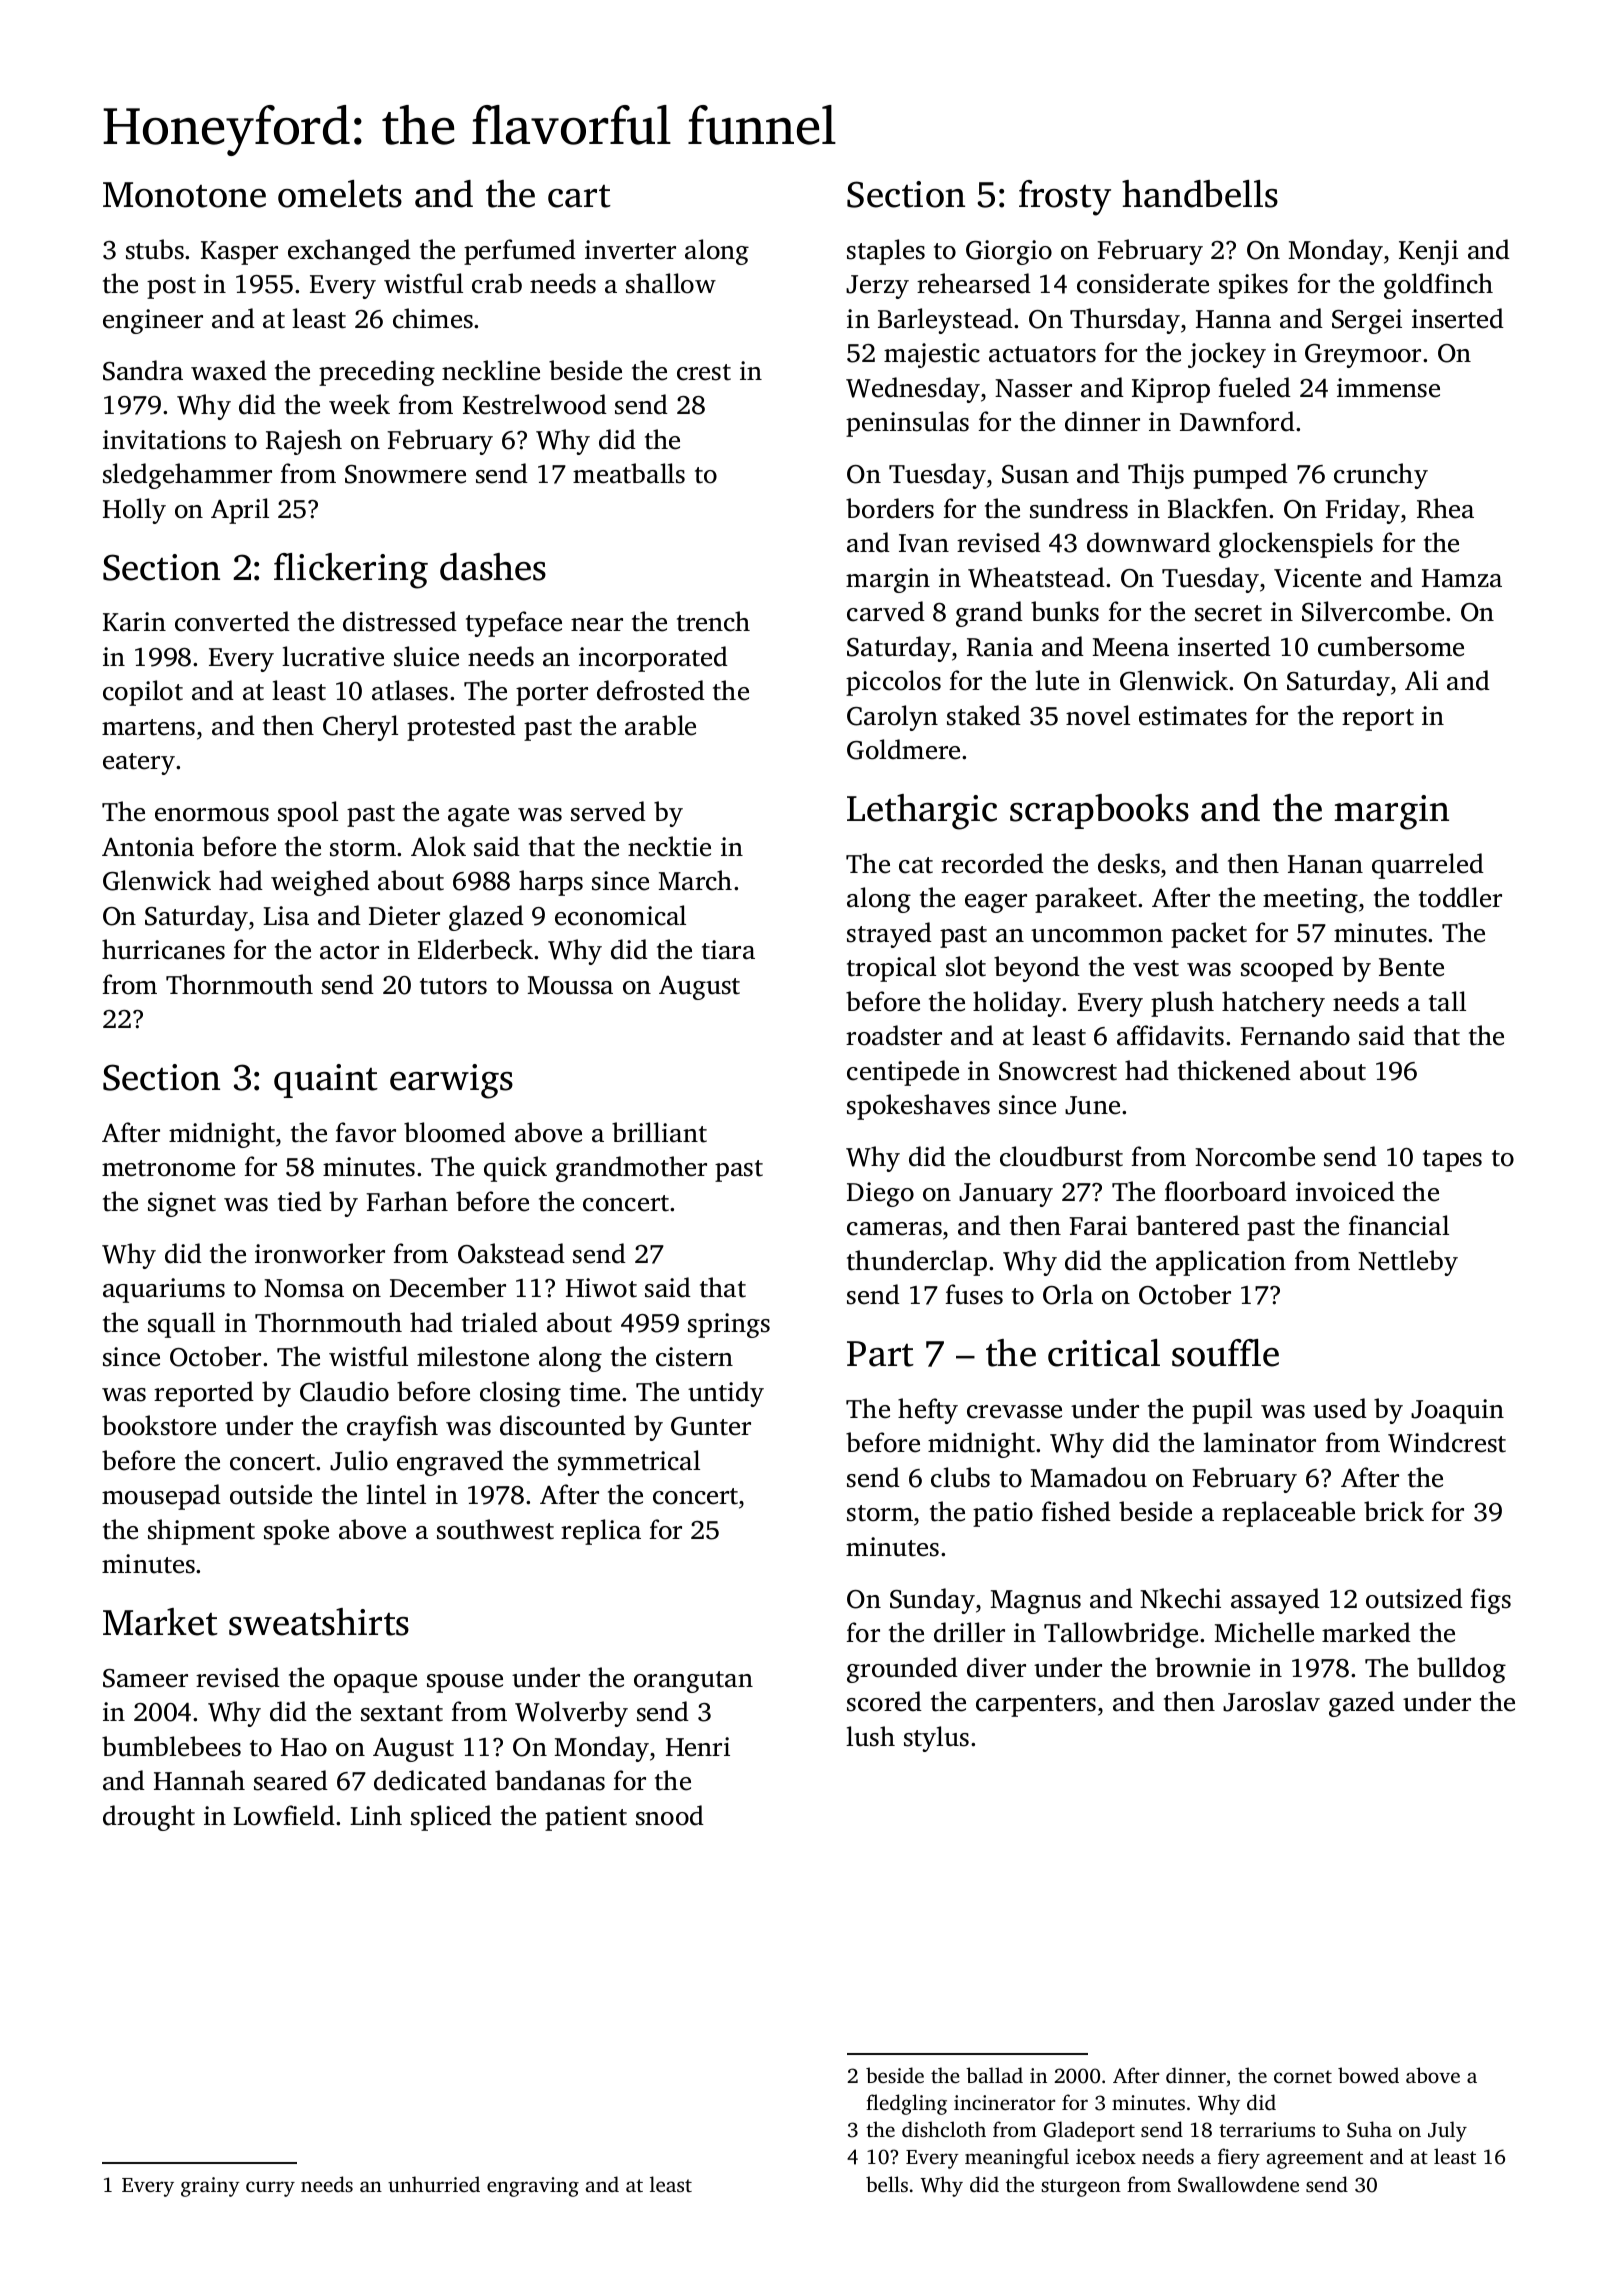 The height and width of the screenshot is (2292, 1620). Describe the element at coordinates (451, 1081) in the screenshot. I see `earwigs` at that location.
